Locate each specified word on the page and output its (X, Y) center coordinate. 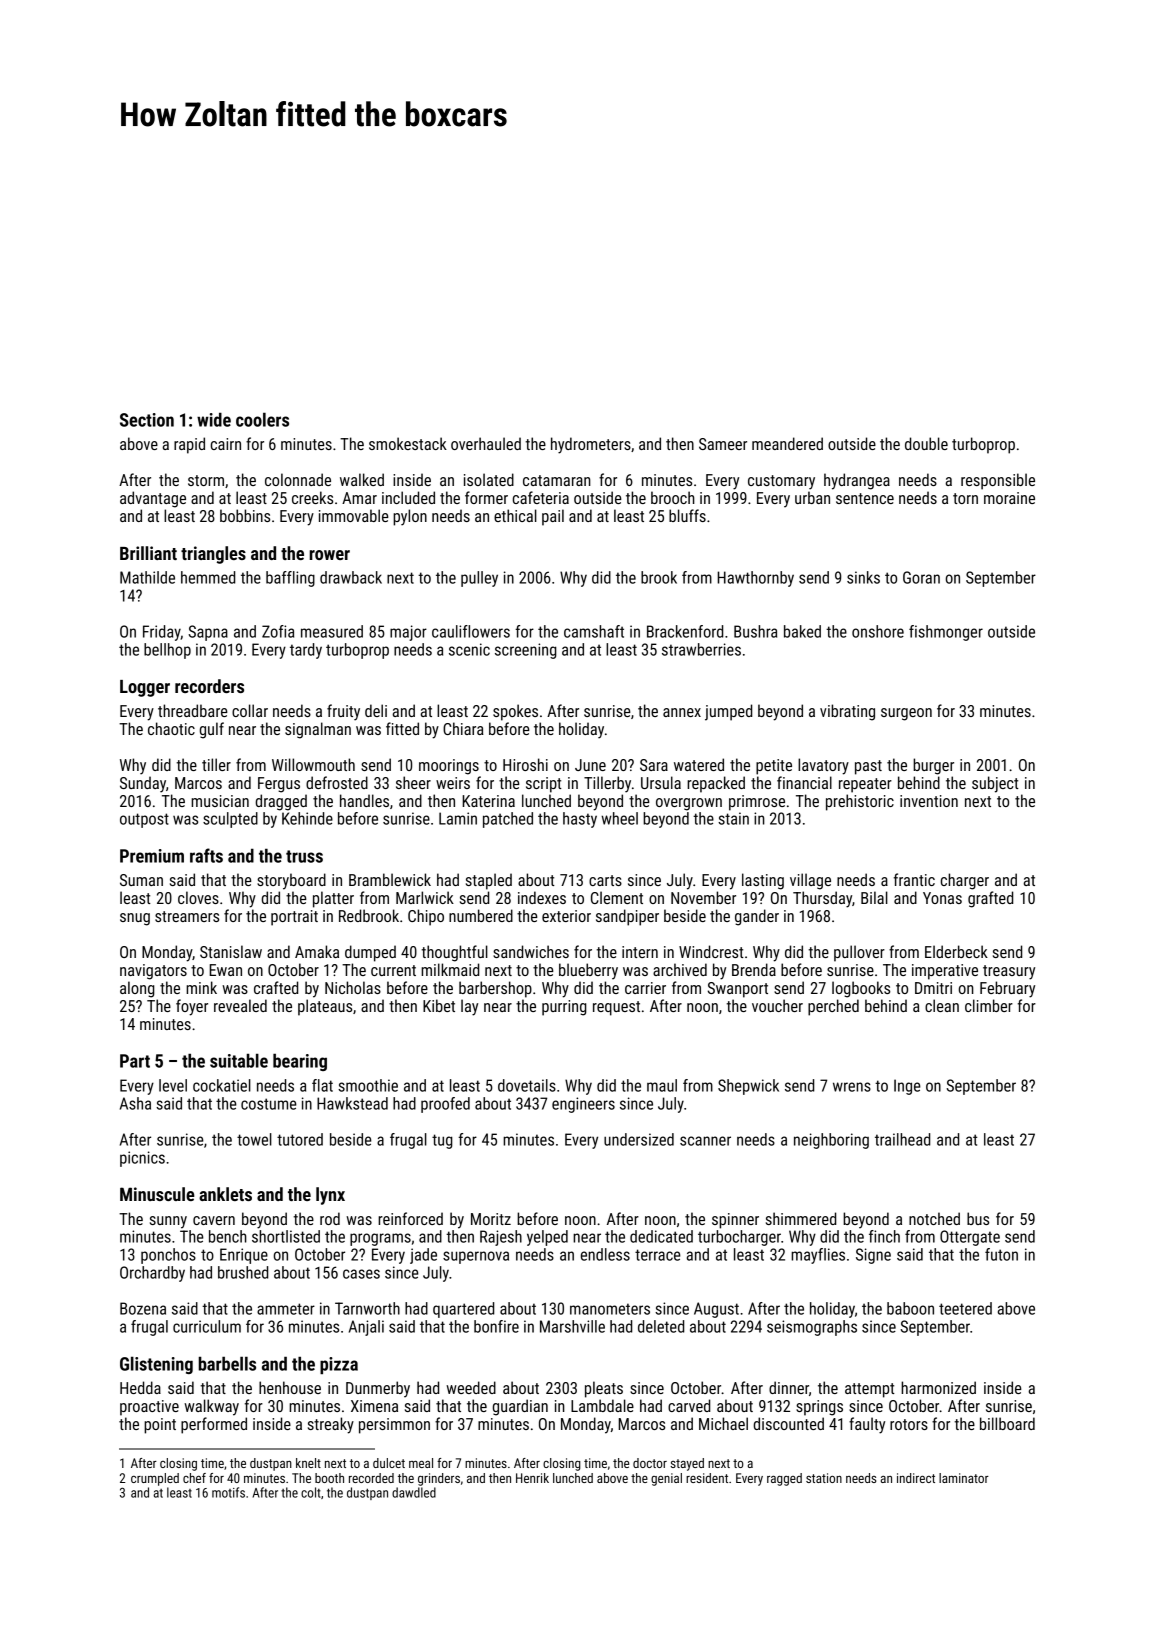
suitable (239, 1060)
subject (995, 784)
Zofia (278, 631)
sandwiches (531, 951)
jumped (728, 712)
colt (311, 1492)
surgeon (906, 714)
